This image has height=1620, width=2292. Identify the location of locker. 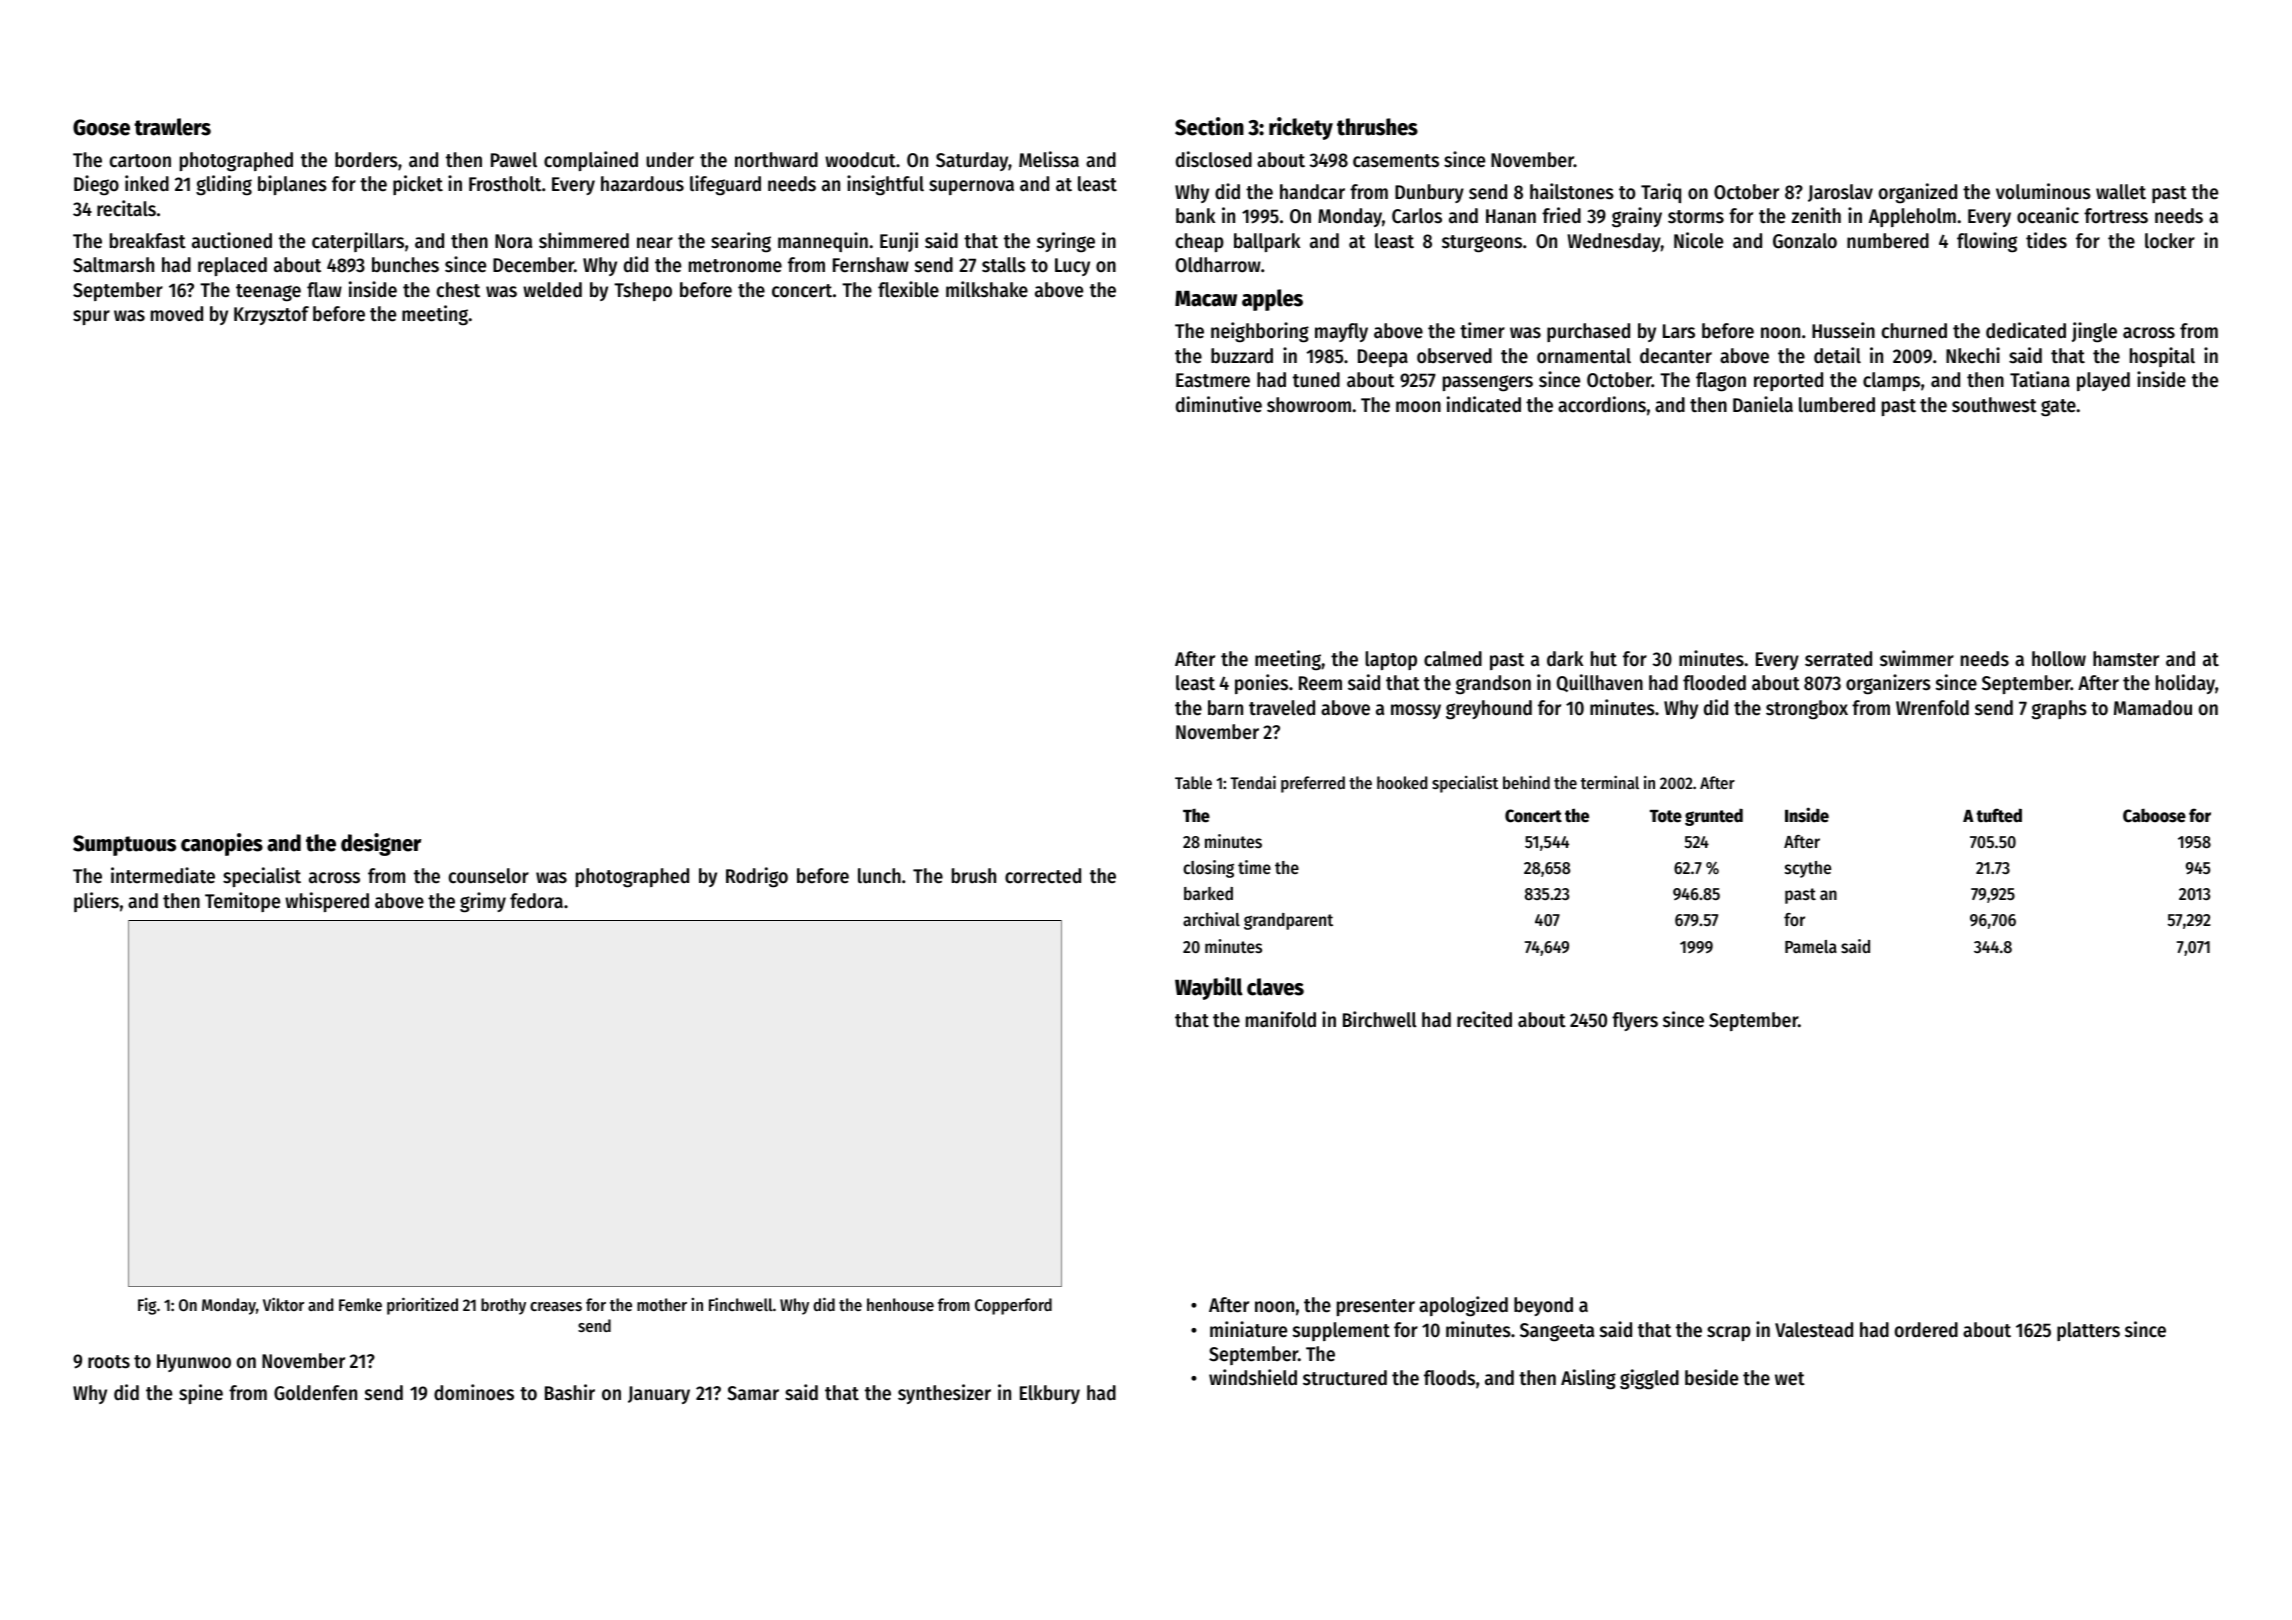
(2170, 241).
